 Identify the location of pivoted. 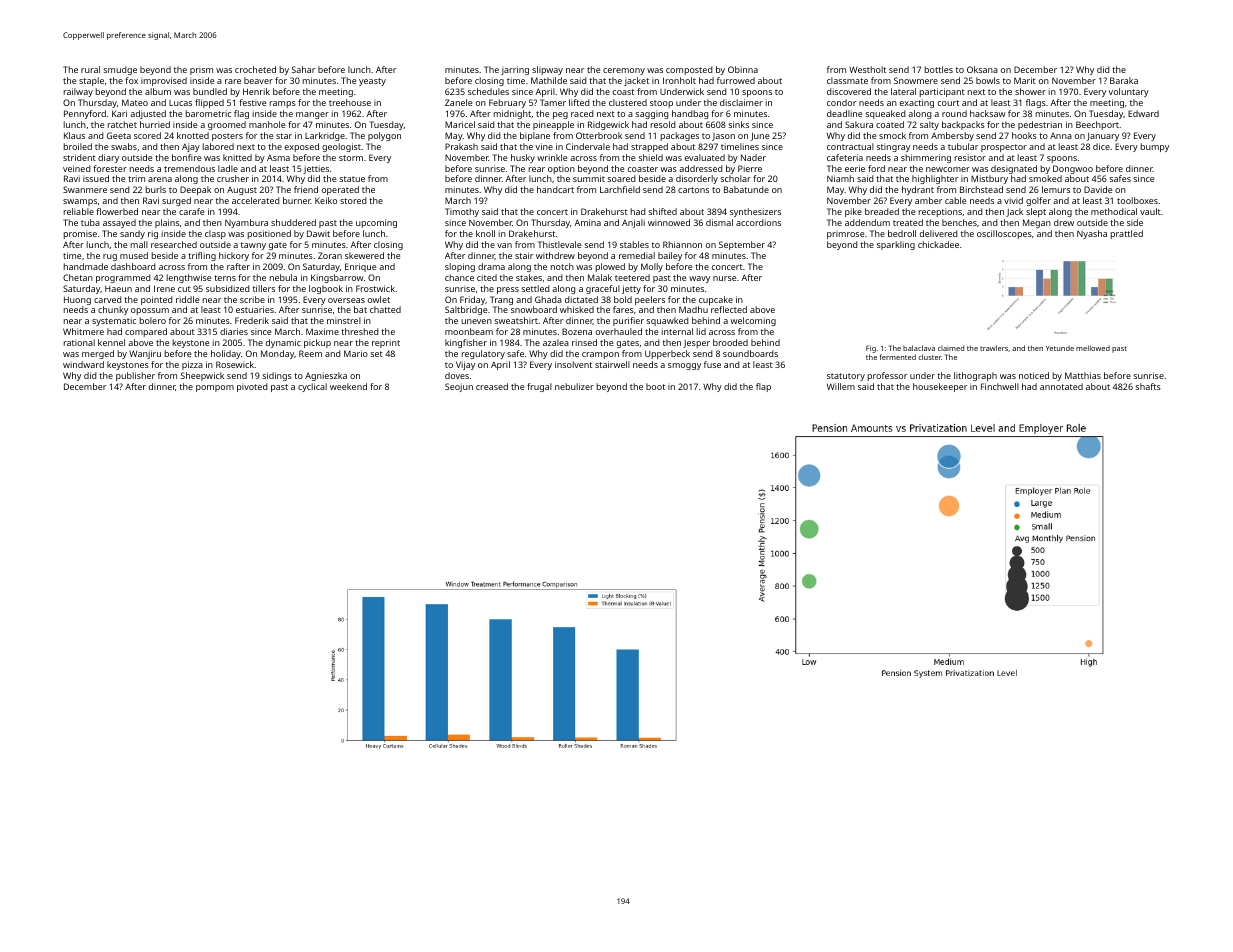
(252, 387).
